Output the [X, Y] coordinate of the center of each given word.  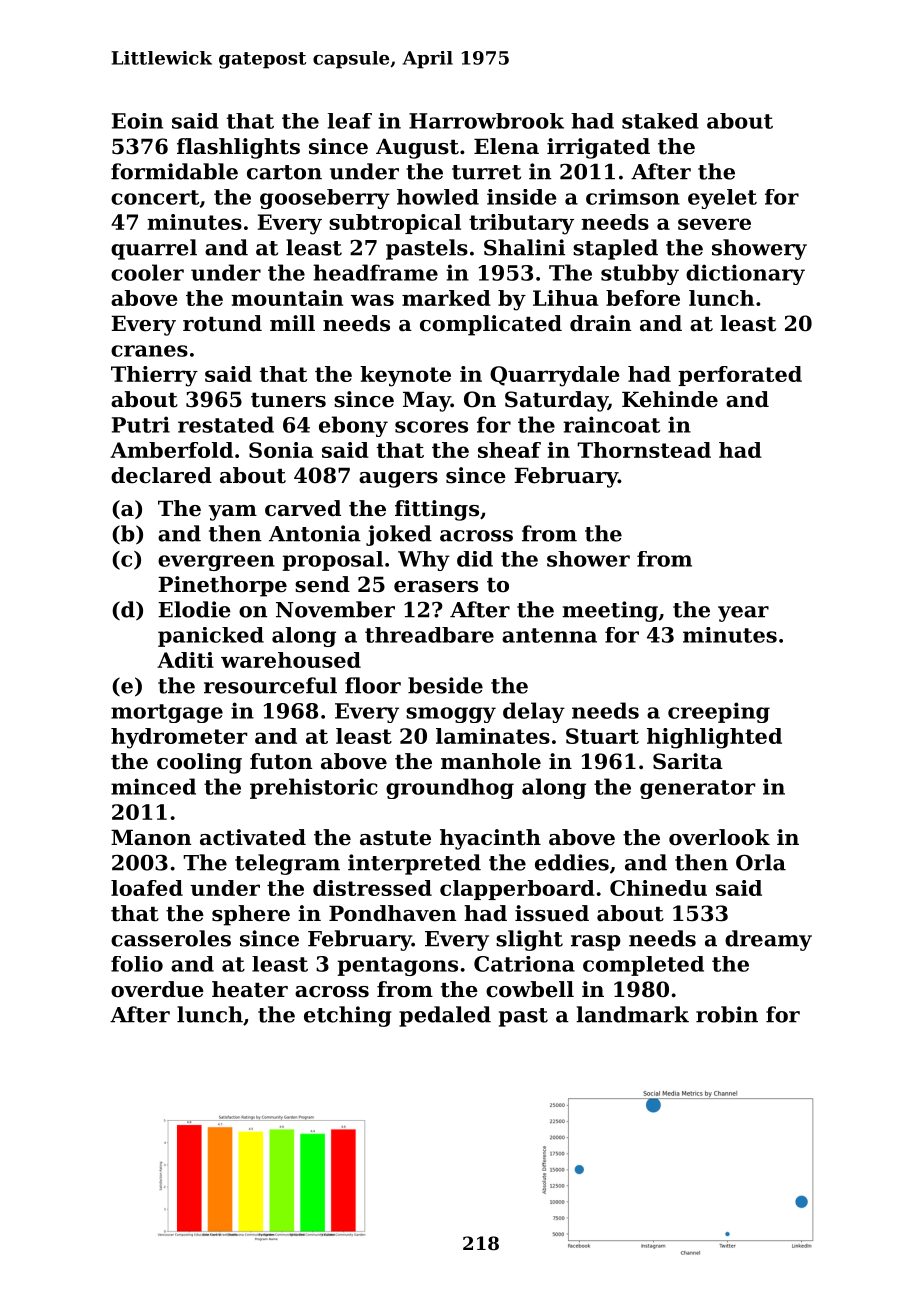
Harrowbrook [486, 121]
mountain [287, 298]
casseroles [171, 938]
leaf [350, 121]
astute [395, 838]
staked [660, 121]
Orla [761, 862]
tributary [521, 224]
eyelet [722, 199]
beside [445, 685]
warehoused [291, 660]
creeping [719, 712]
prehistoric [314, 788]
